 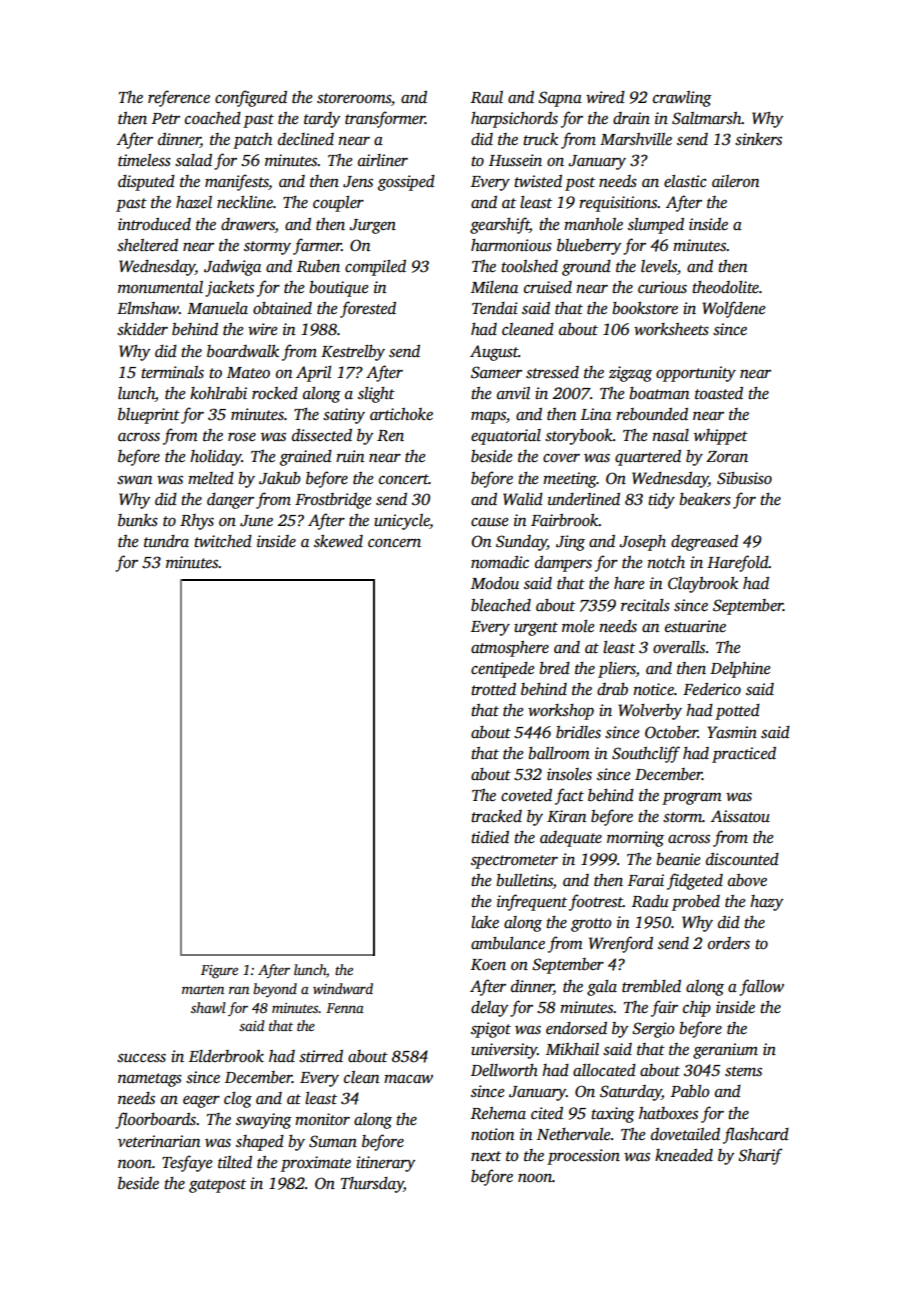 What do you see at coordinates (650, 901) in the image?
I see `Radu` at bounding box center [650, 901].
